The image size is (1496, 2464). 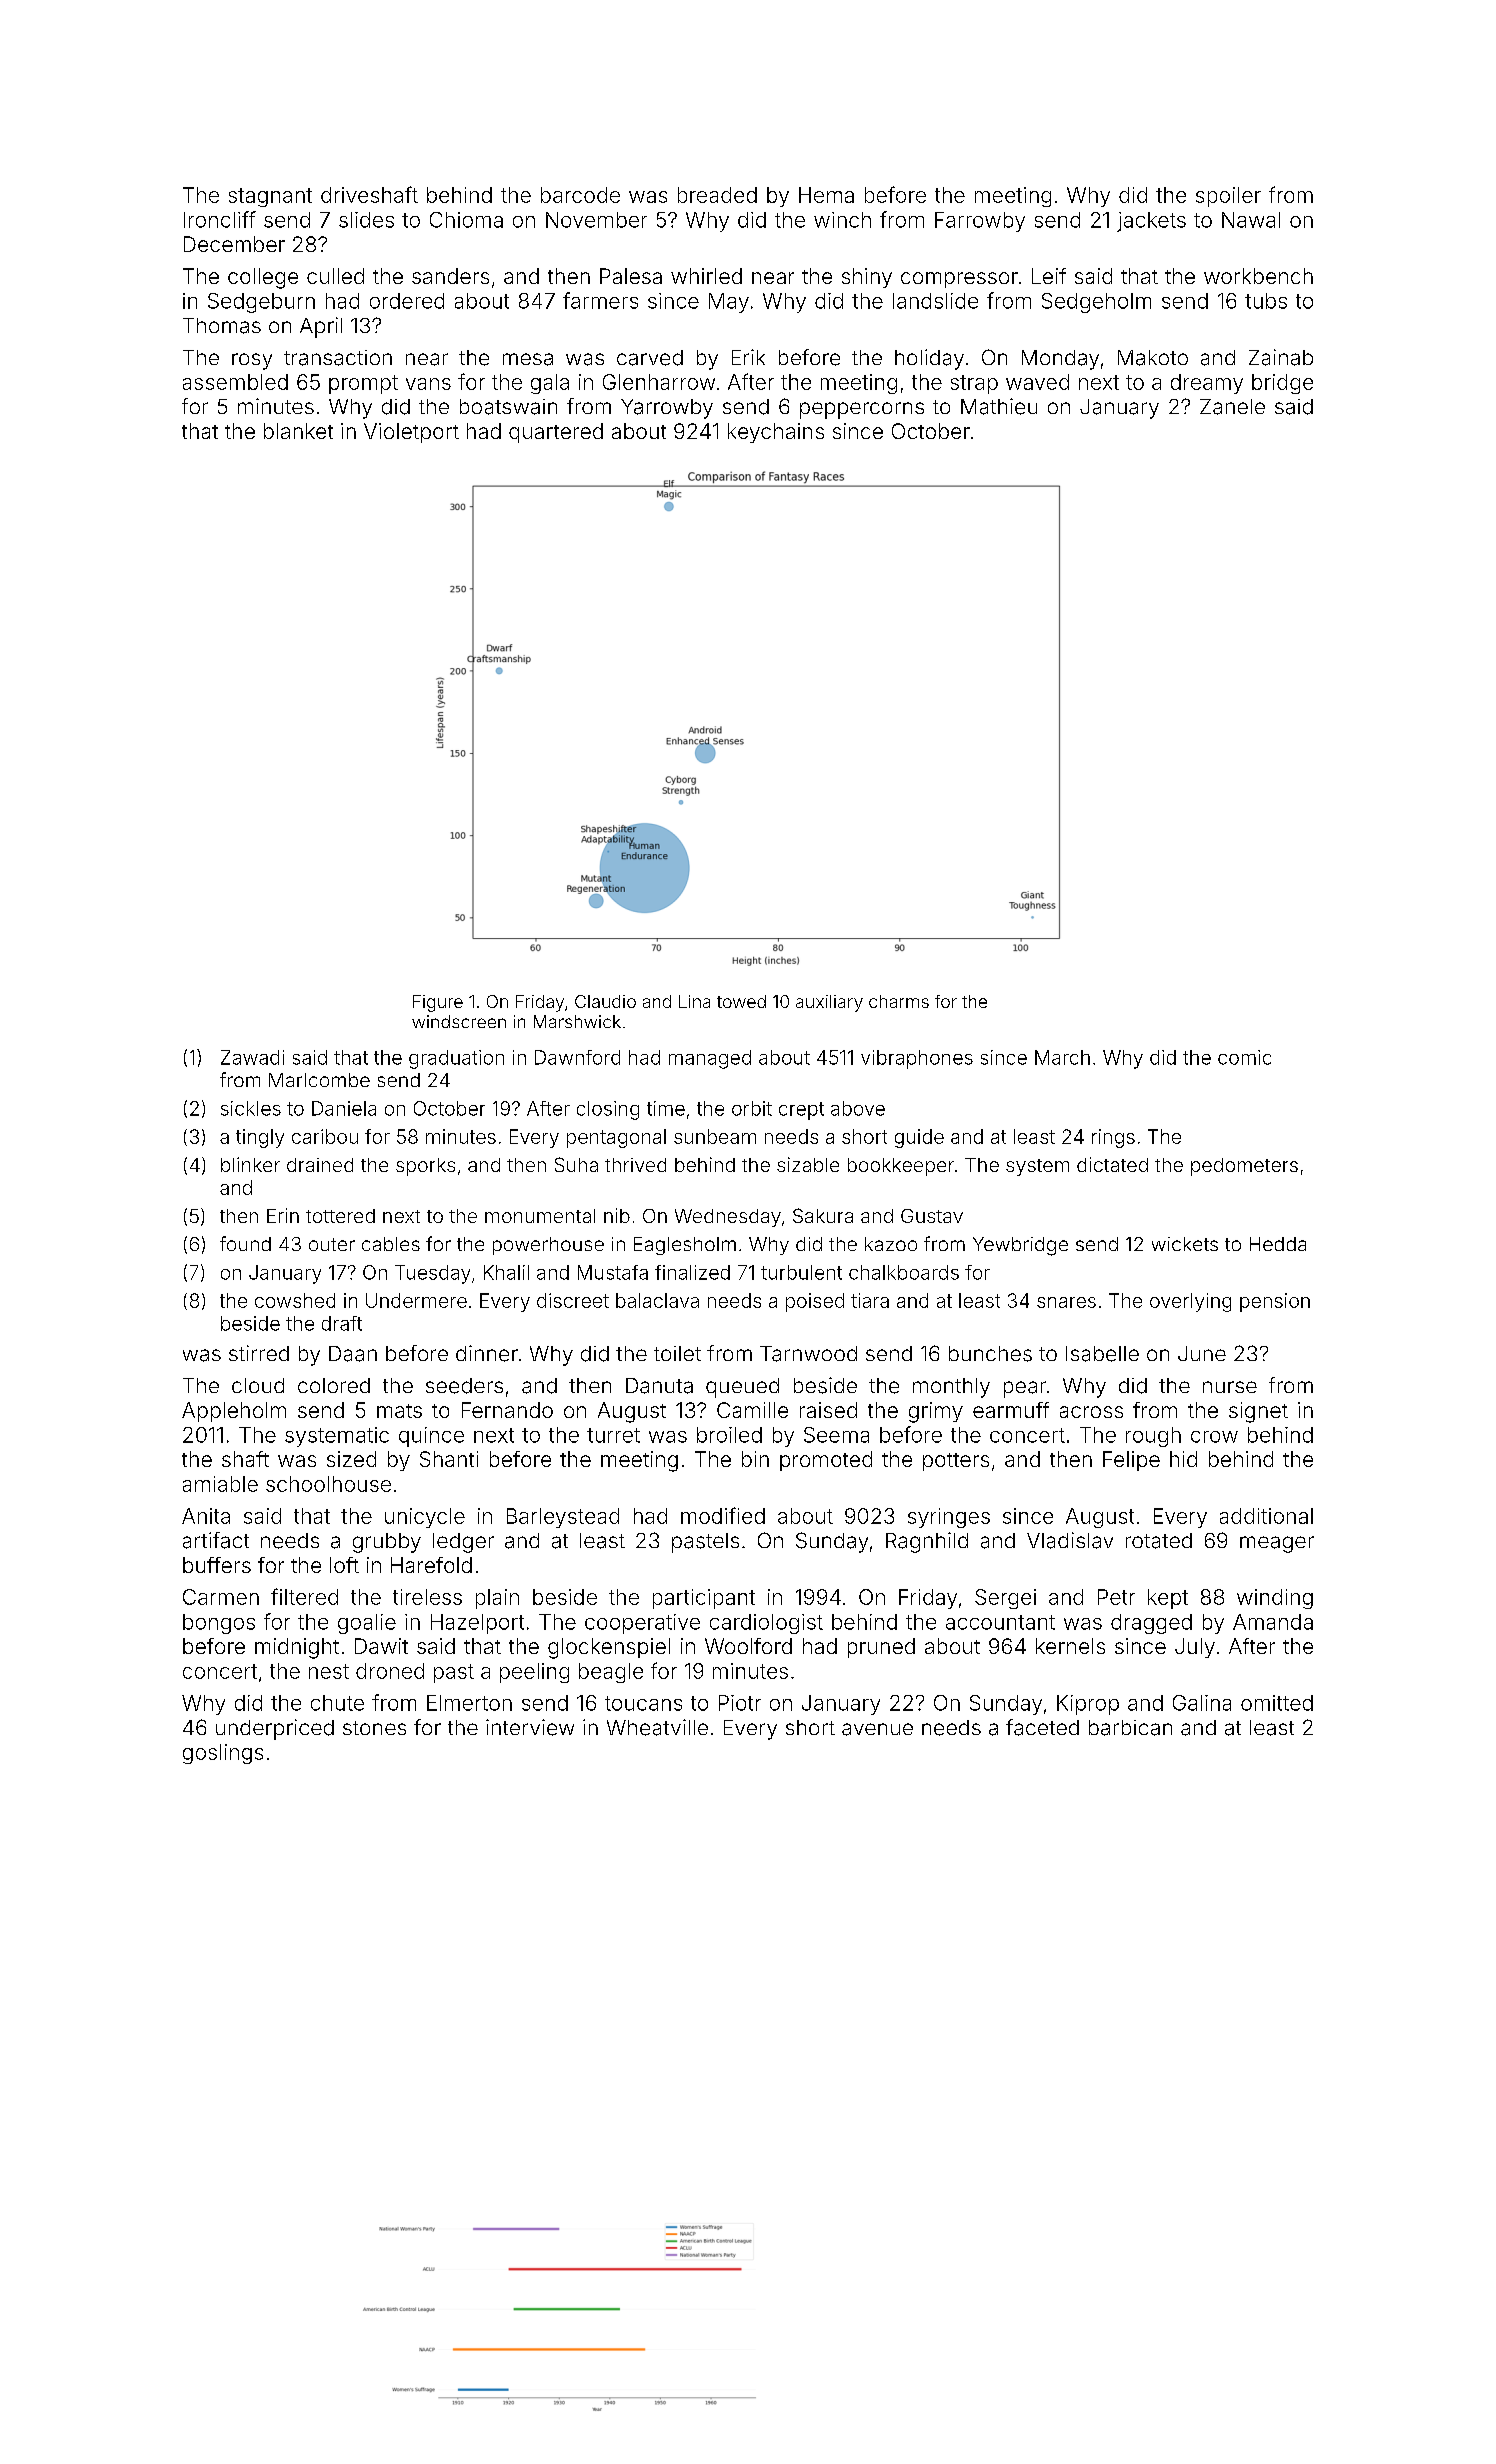 What do you see at coordinates (1228, 197) in the screenshot?
I see `spoiler` at bounding box center [1228, 197].
